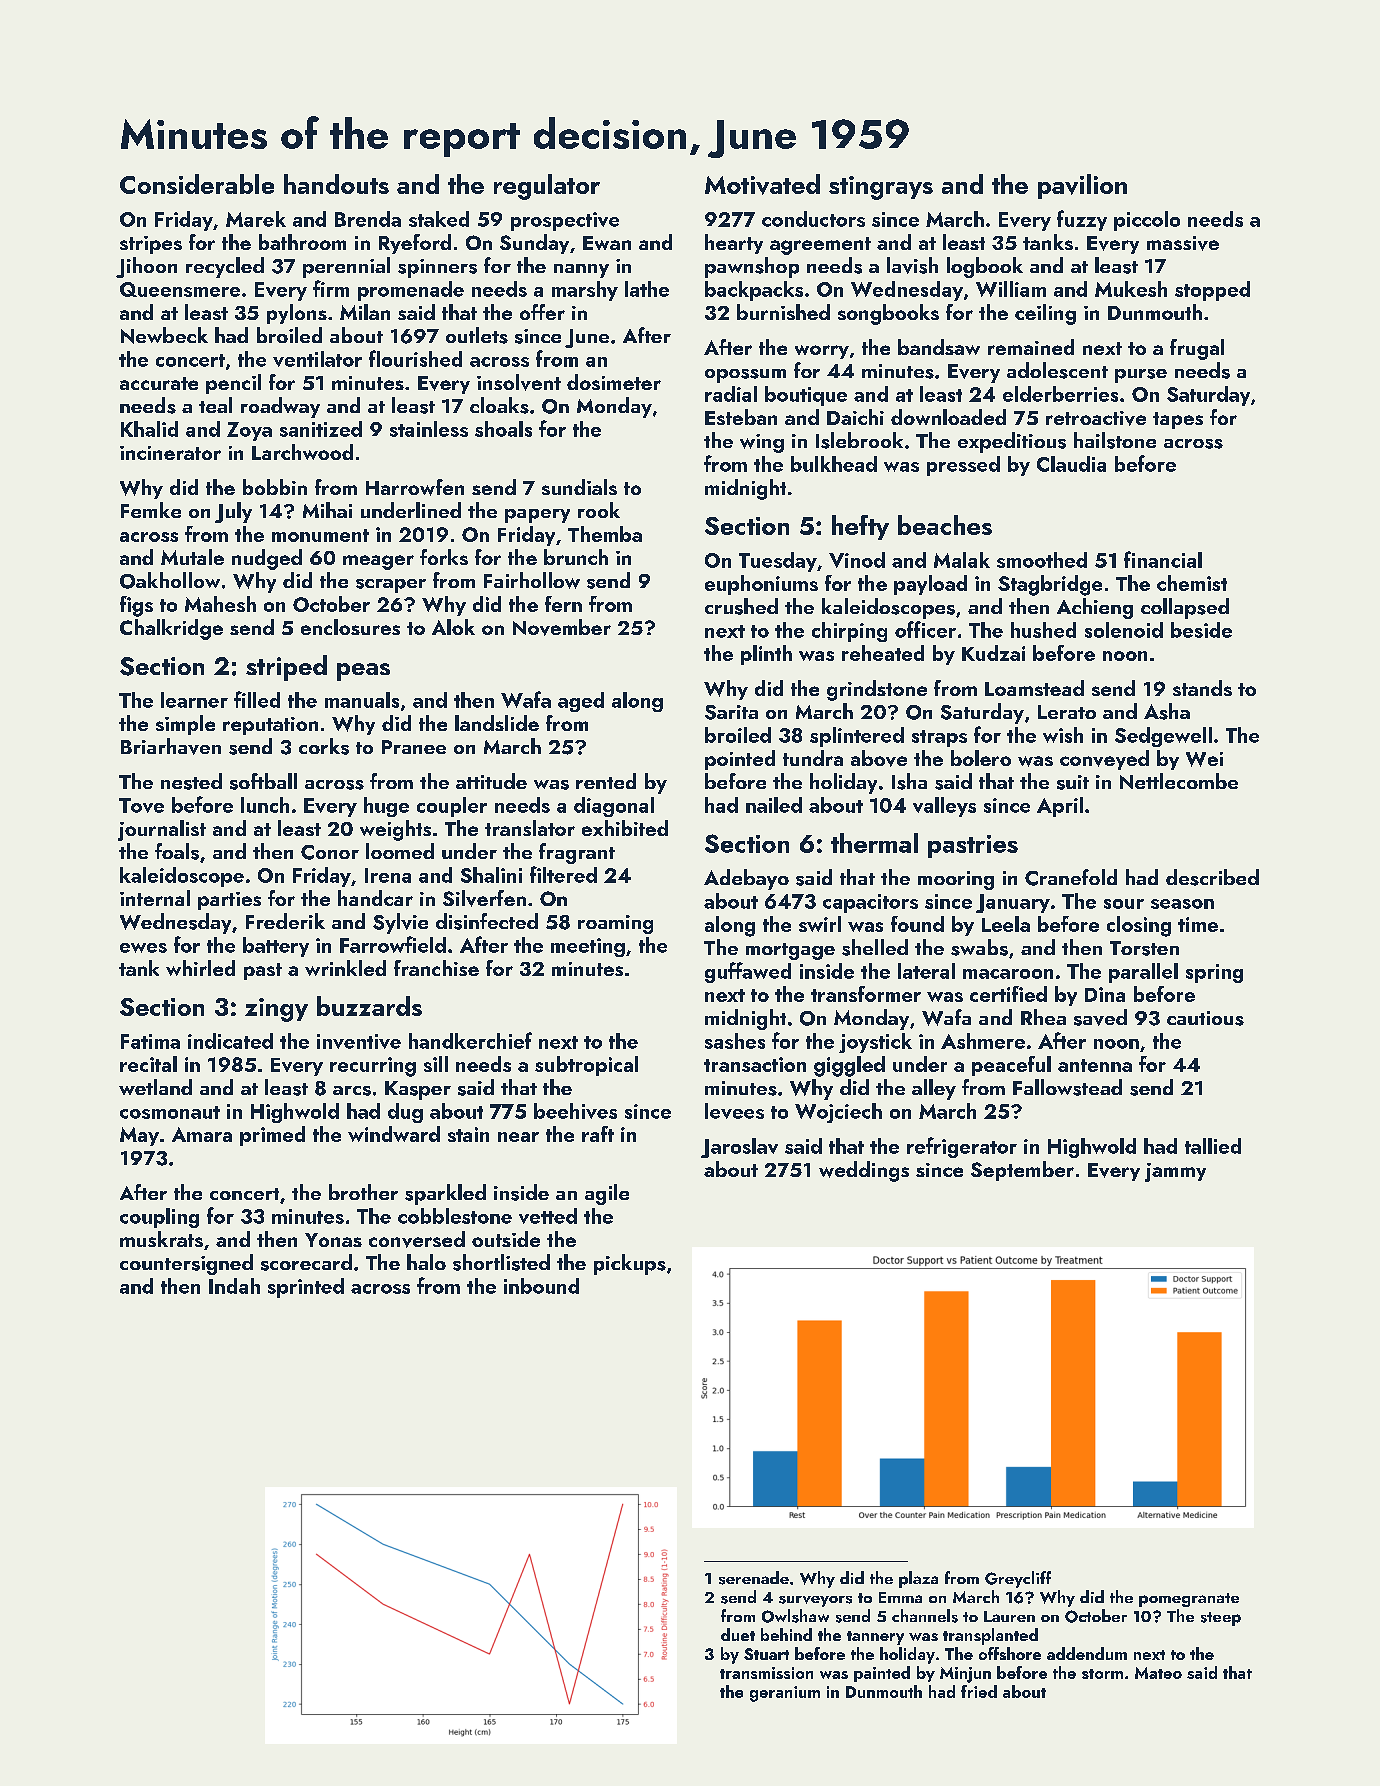 The height and width of the screenshot is (1786, 1380). Describe the element at coordinates (192, 557) in the screenshot. I see `Mutale` at that location.
